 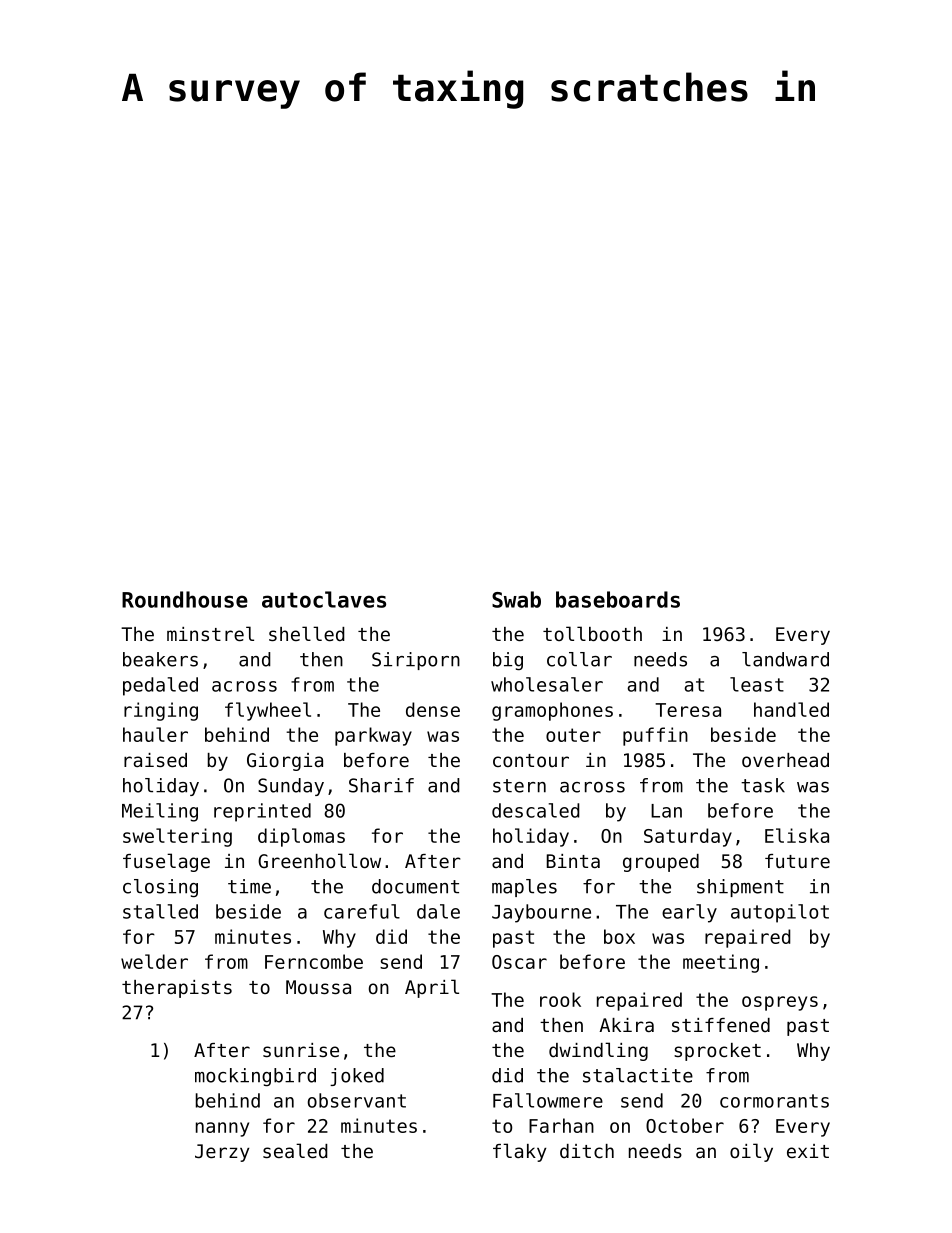 What do you see at coordinates (222, 1153) in the screenshot?
I see `Jerzy` at bounding box center [222, 1153].
